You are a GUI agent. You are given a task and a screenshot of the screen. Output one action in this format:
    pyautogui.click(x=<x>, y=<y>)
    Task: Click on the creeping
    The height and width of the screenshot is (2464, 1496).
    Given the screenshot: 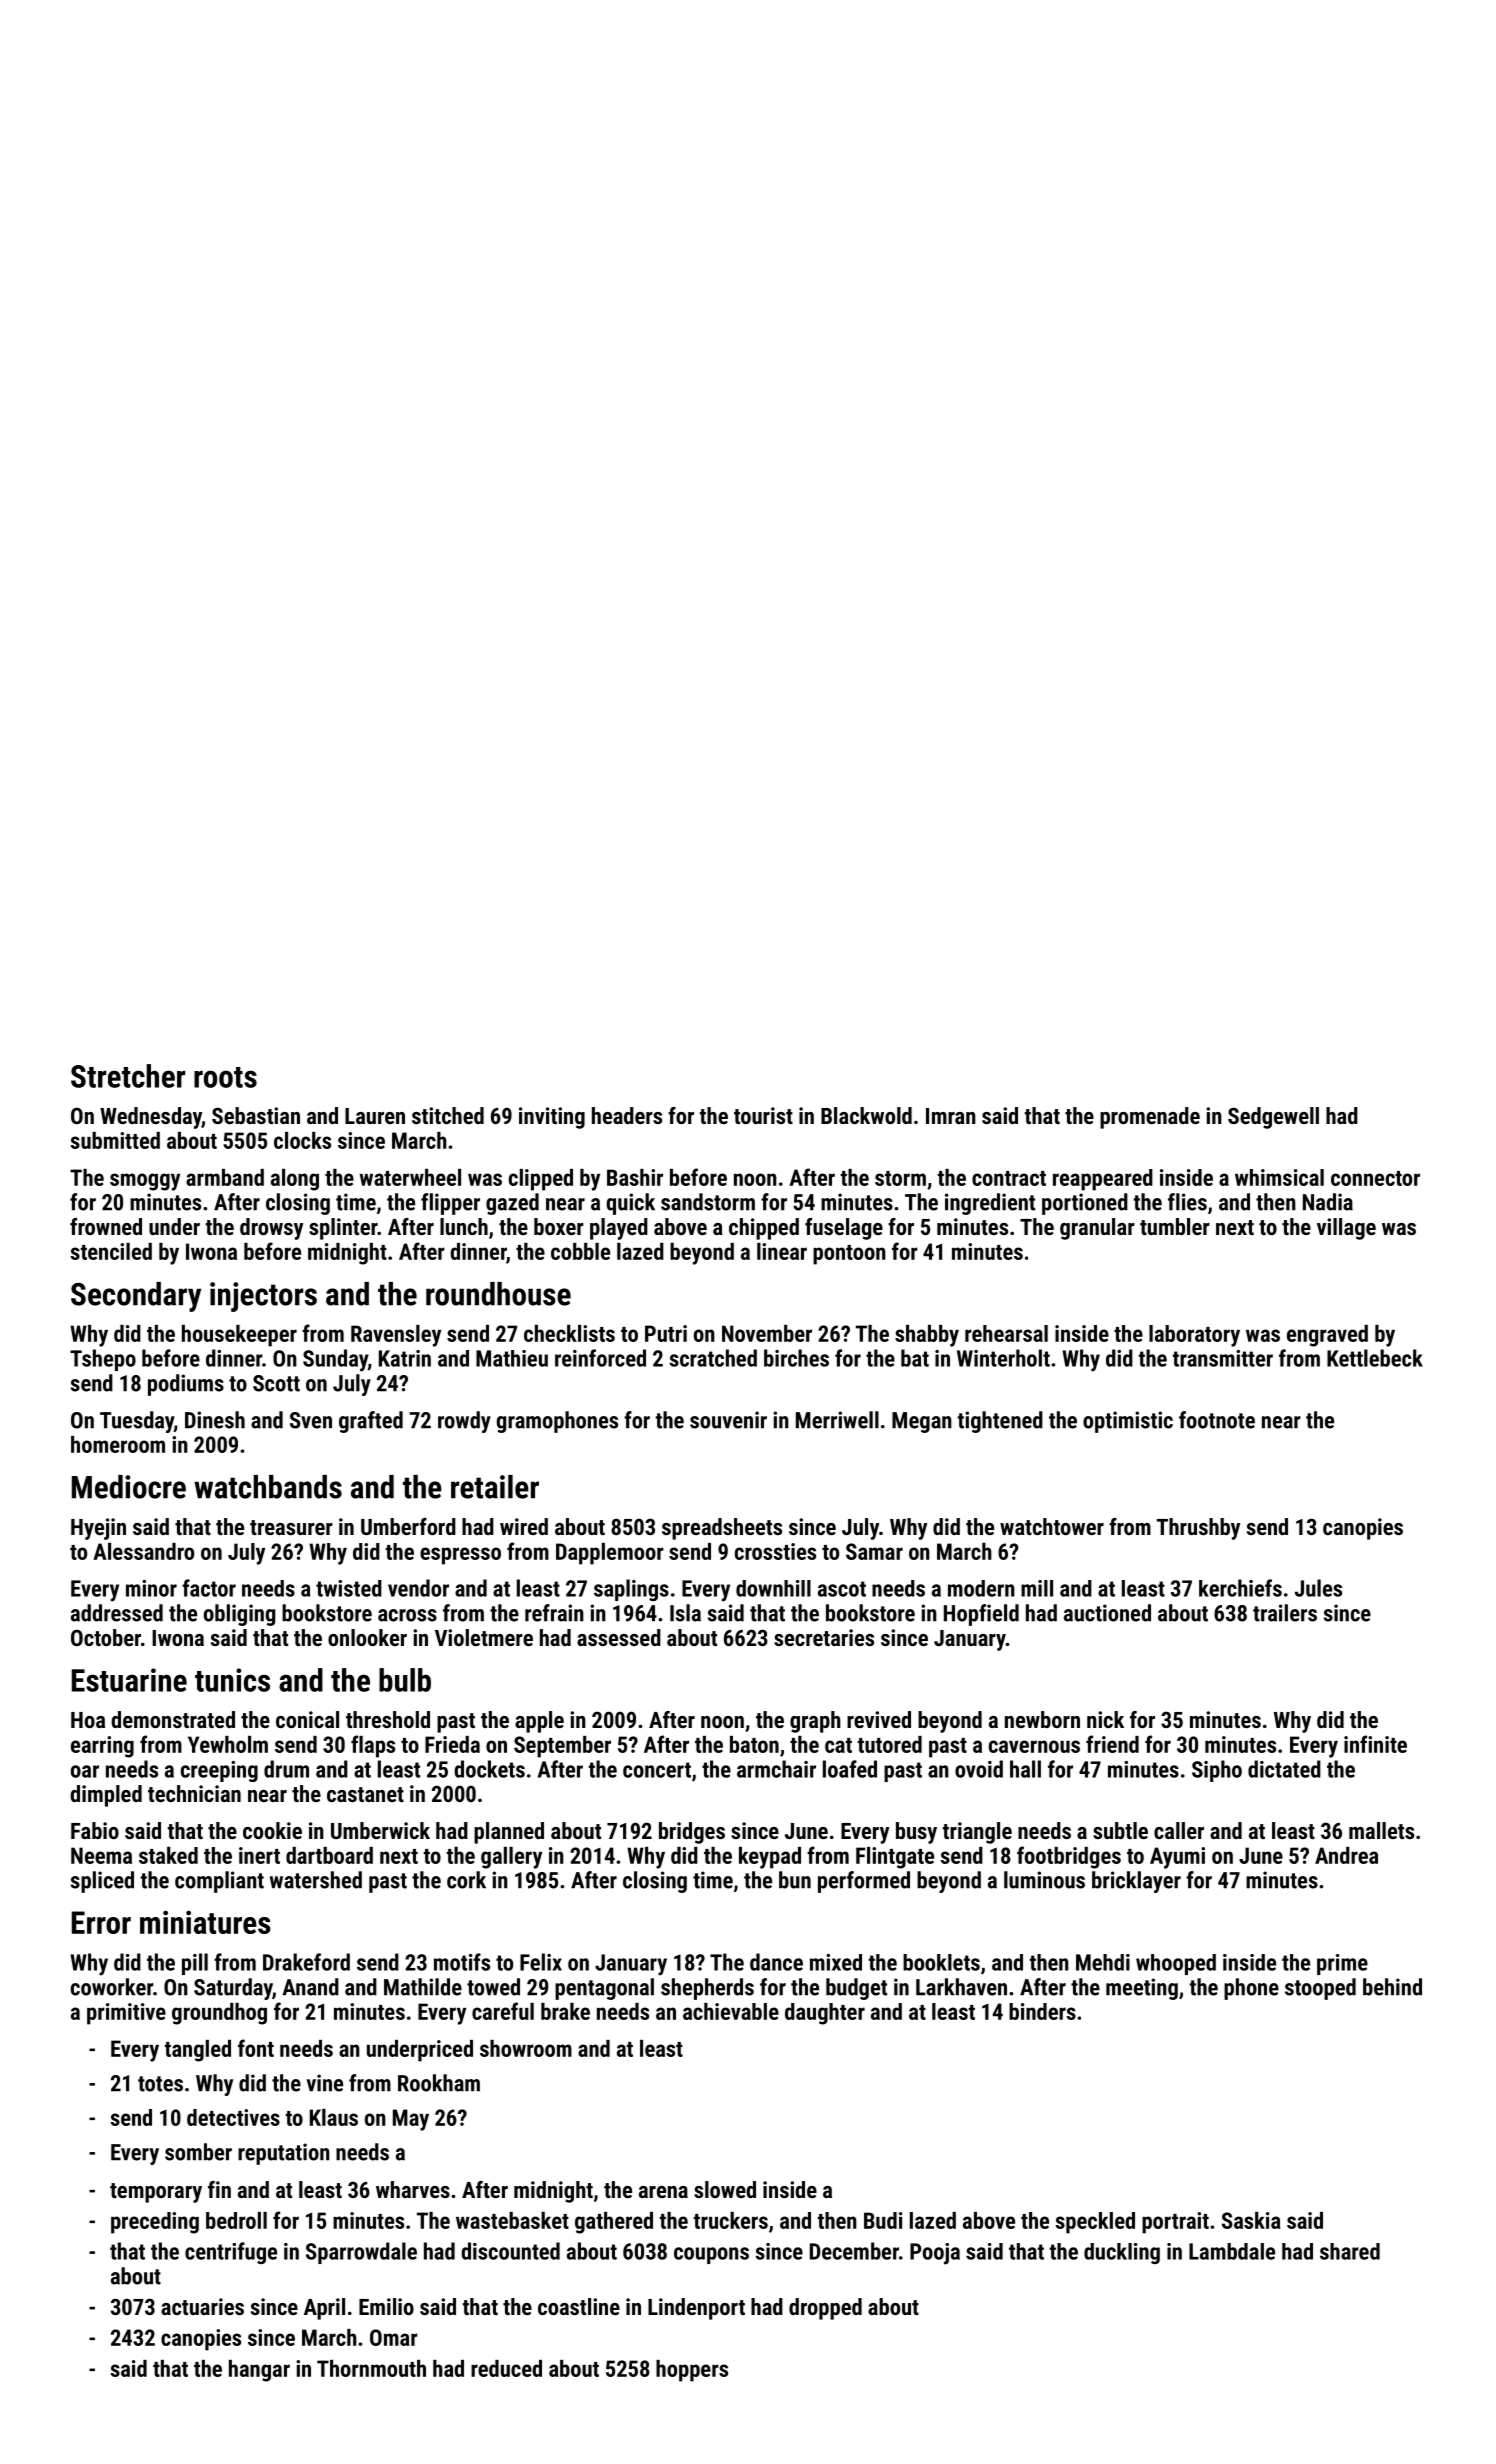 What is the action you would take?
    pyautogui.click(x=219, y=1771)
